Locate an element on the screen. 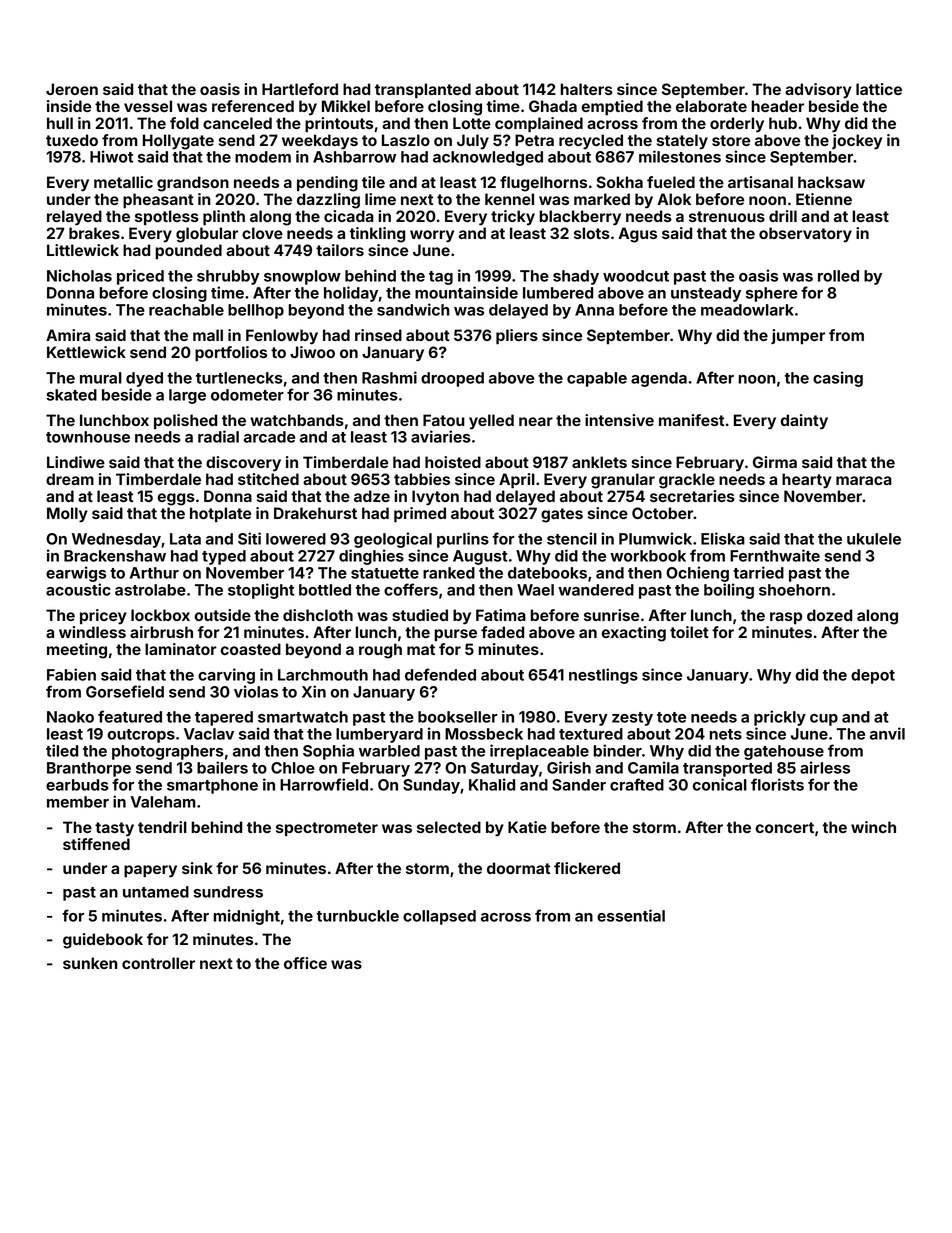  toilet is located at coordinates (689, 632).
